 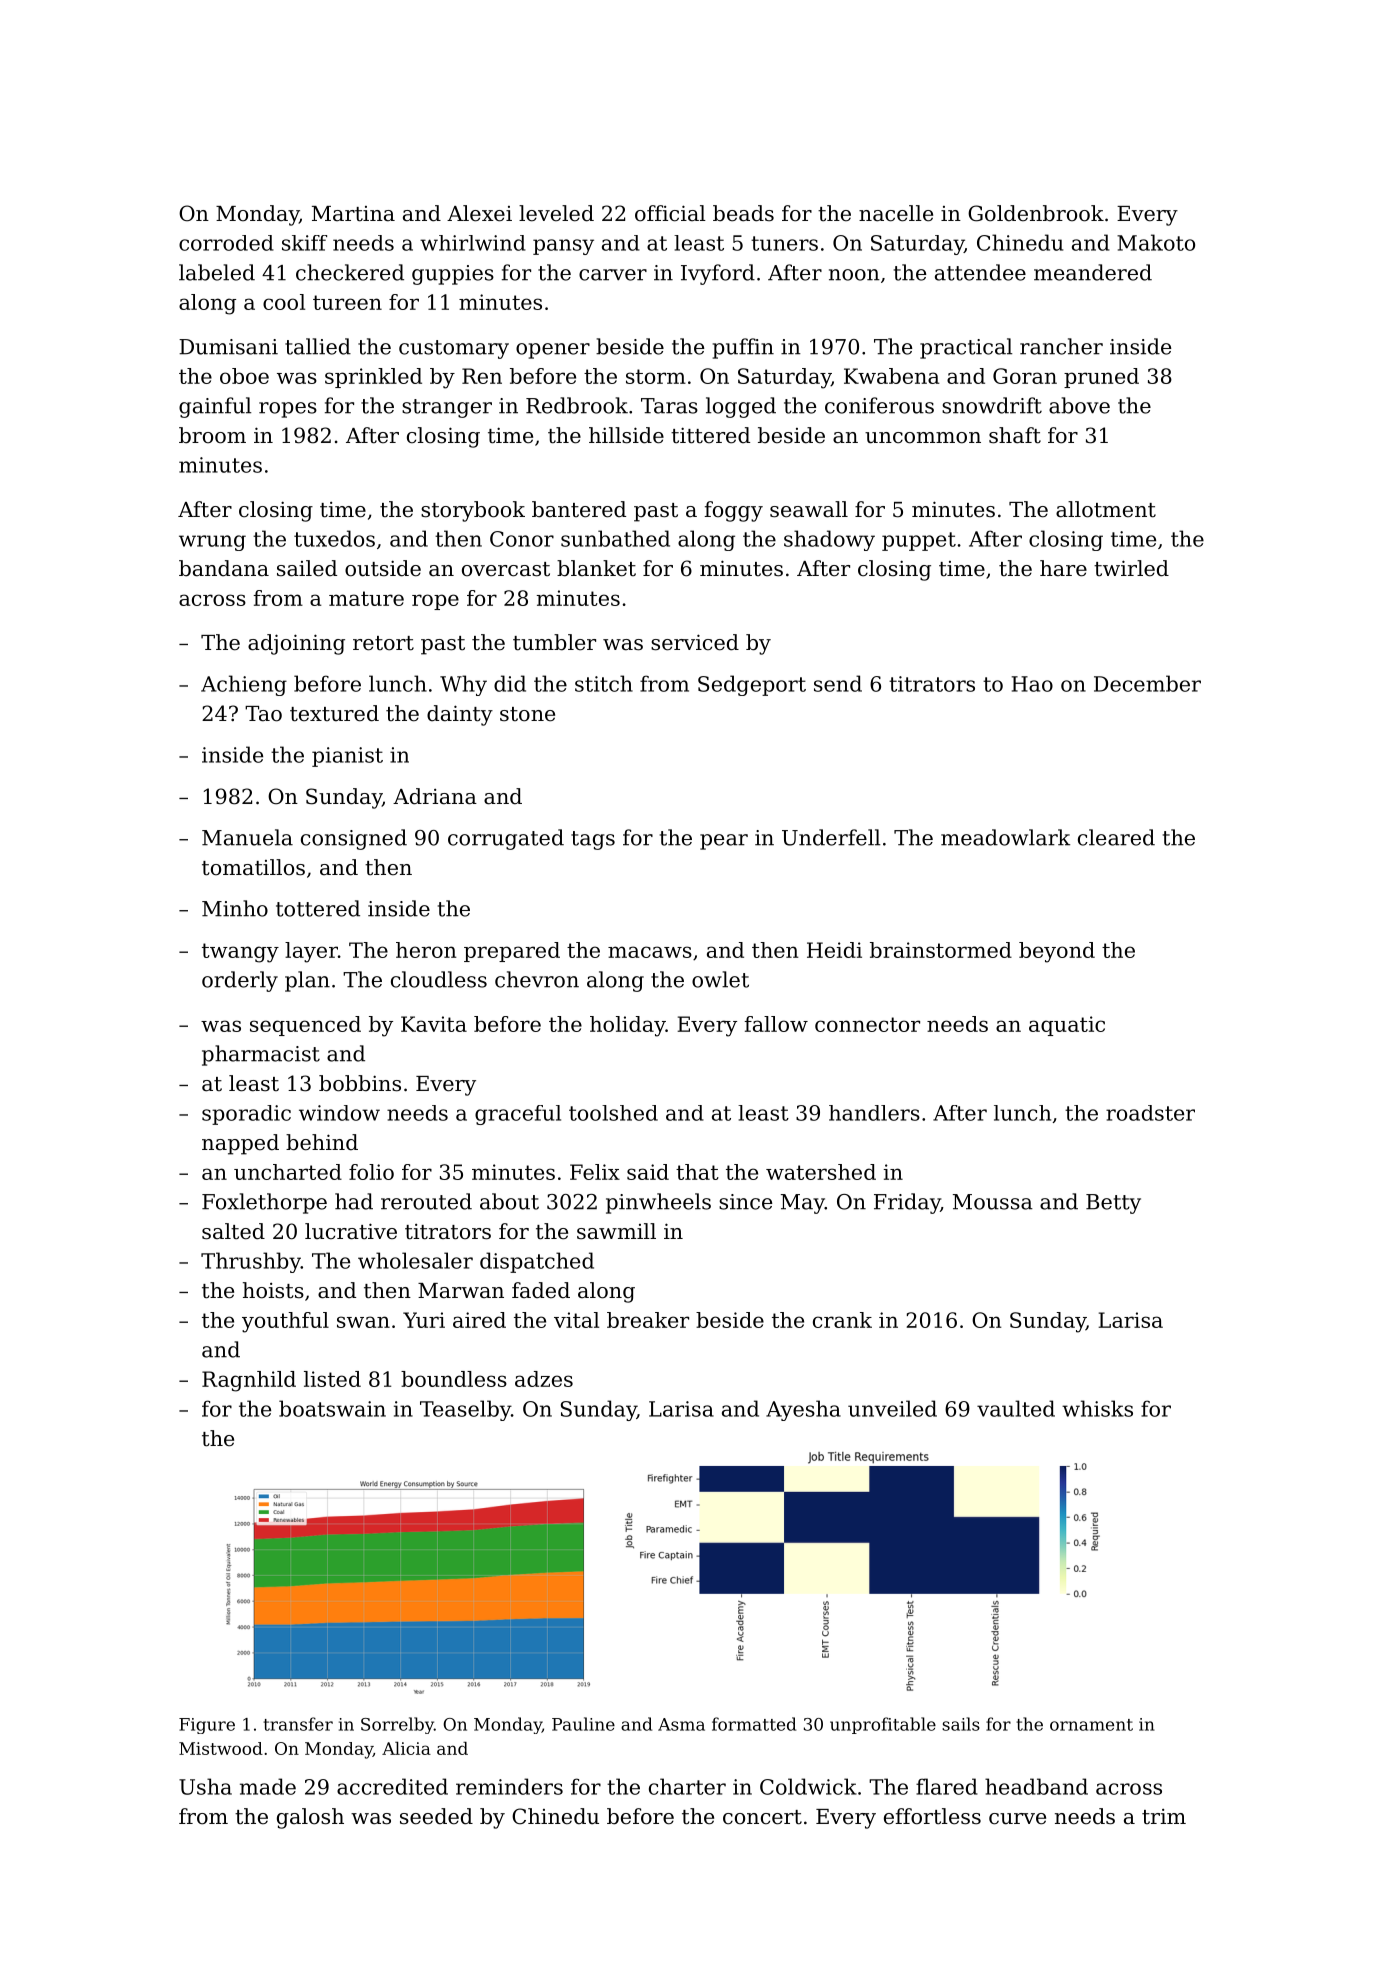 What do you see at coordinates (1116, 837) in the screenshot?
I see `cleared` at bounding box center [1116, 837].
